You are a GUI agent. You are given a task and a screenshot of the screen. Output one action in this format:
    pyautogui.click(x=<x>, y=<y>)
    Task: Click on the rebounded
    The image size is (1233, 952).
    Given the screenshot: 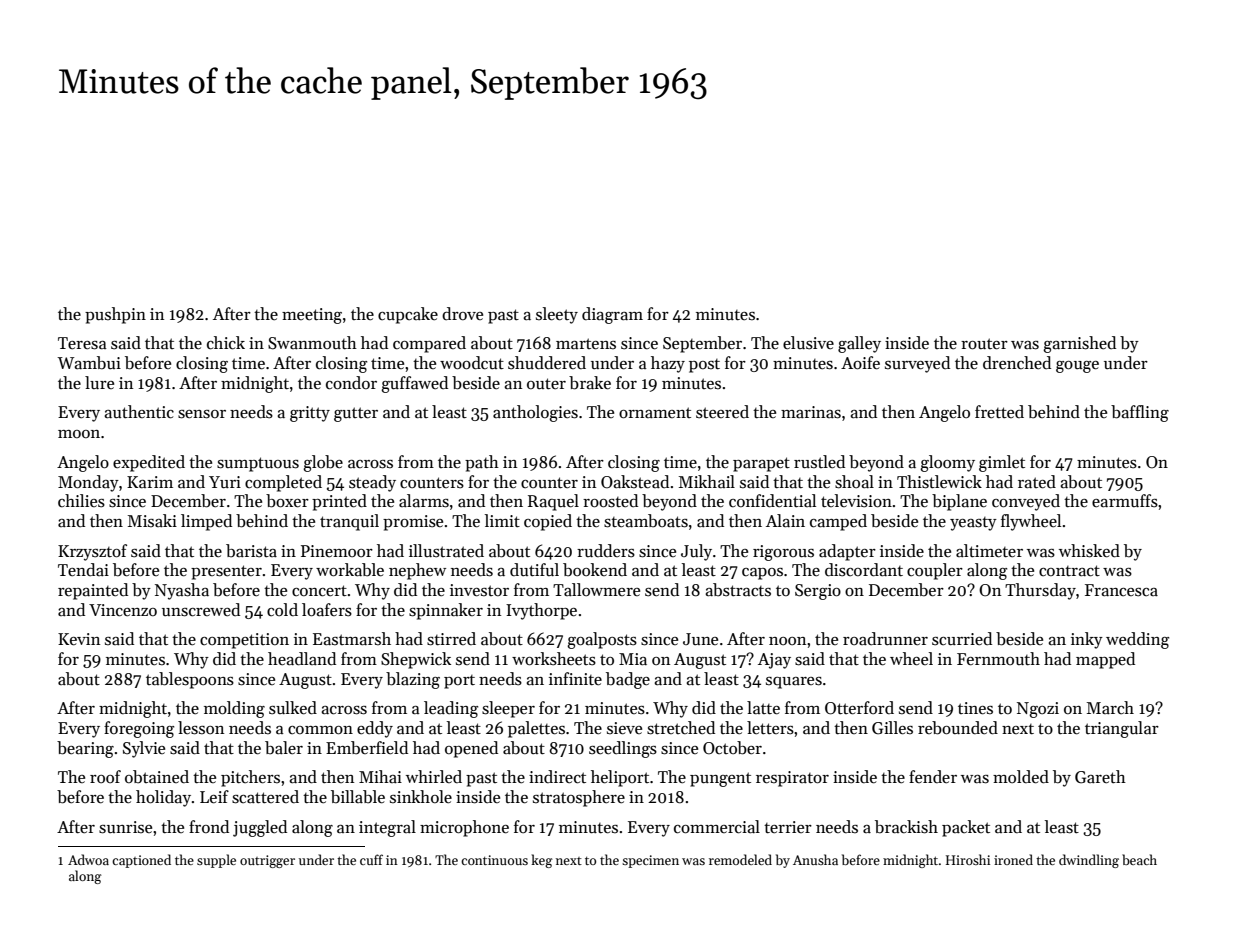 What is the action you would take?
    pyautogui.click(x=958, y=728)
